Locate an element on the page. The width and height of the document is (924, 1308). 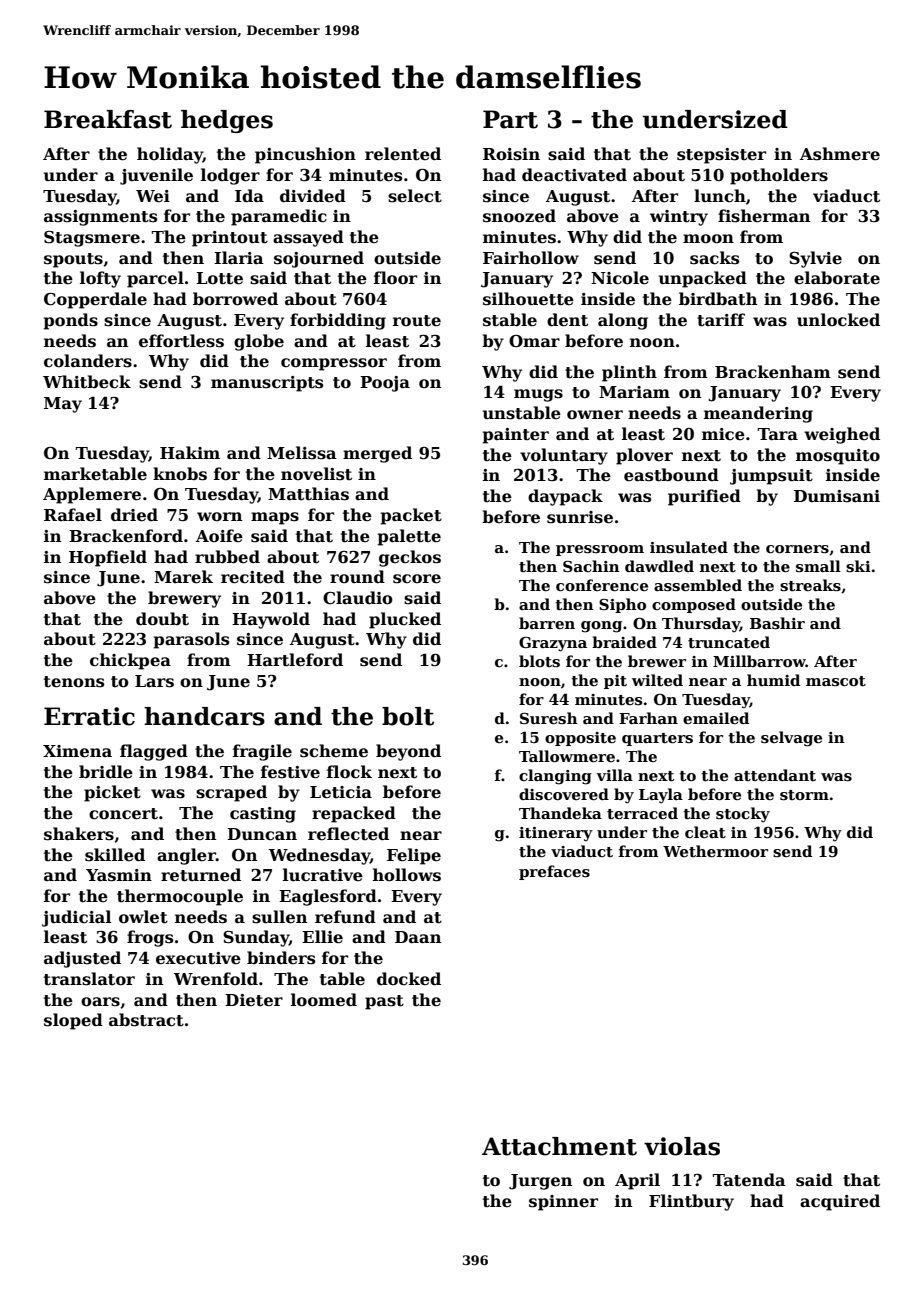
abstract is located at coordinates (146, 1020).
